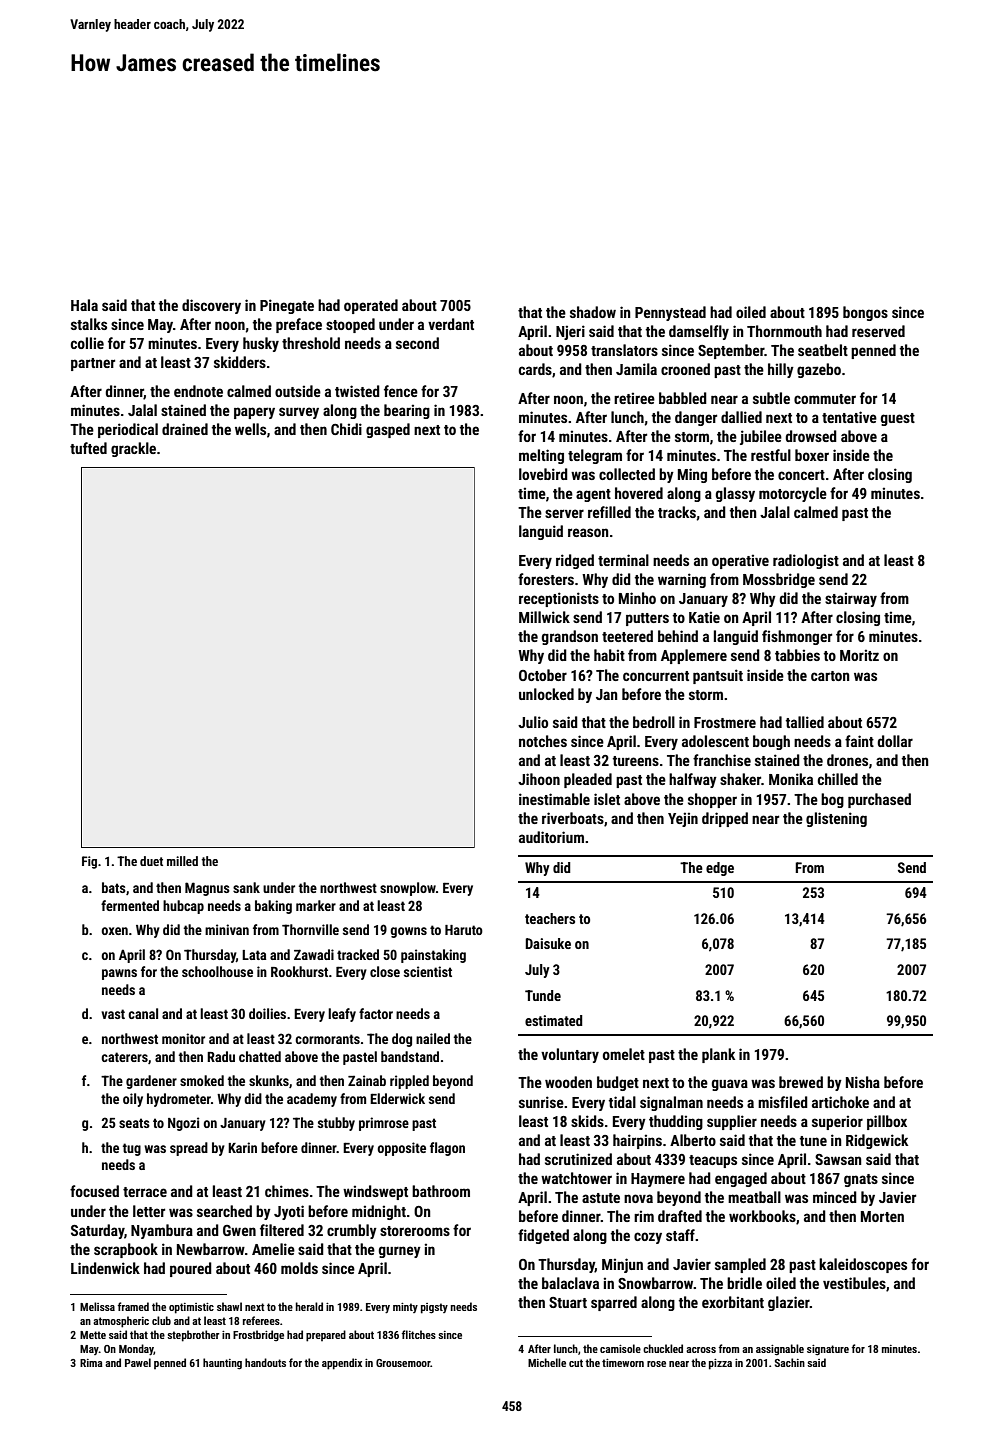 The image size is (1004, 1454). What do you see at coordinates (267, 1013) in the page?
I see `doilies` at bounding box center [267, 1013].
